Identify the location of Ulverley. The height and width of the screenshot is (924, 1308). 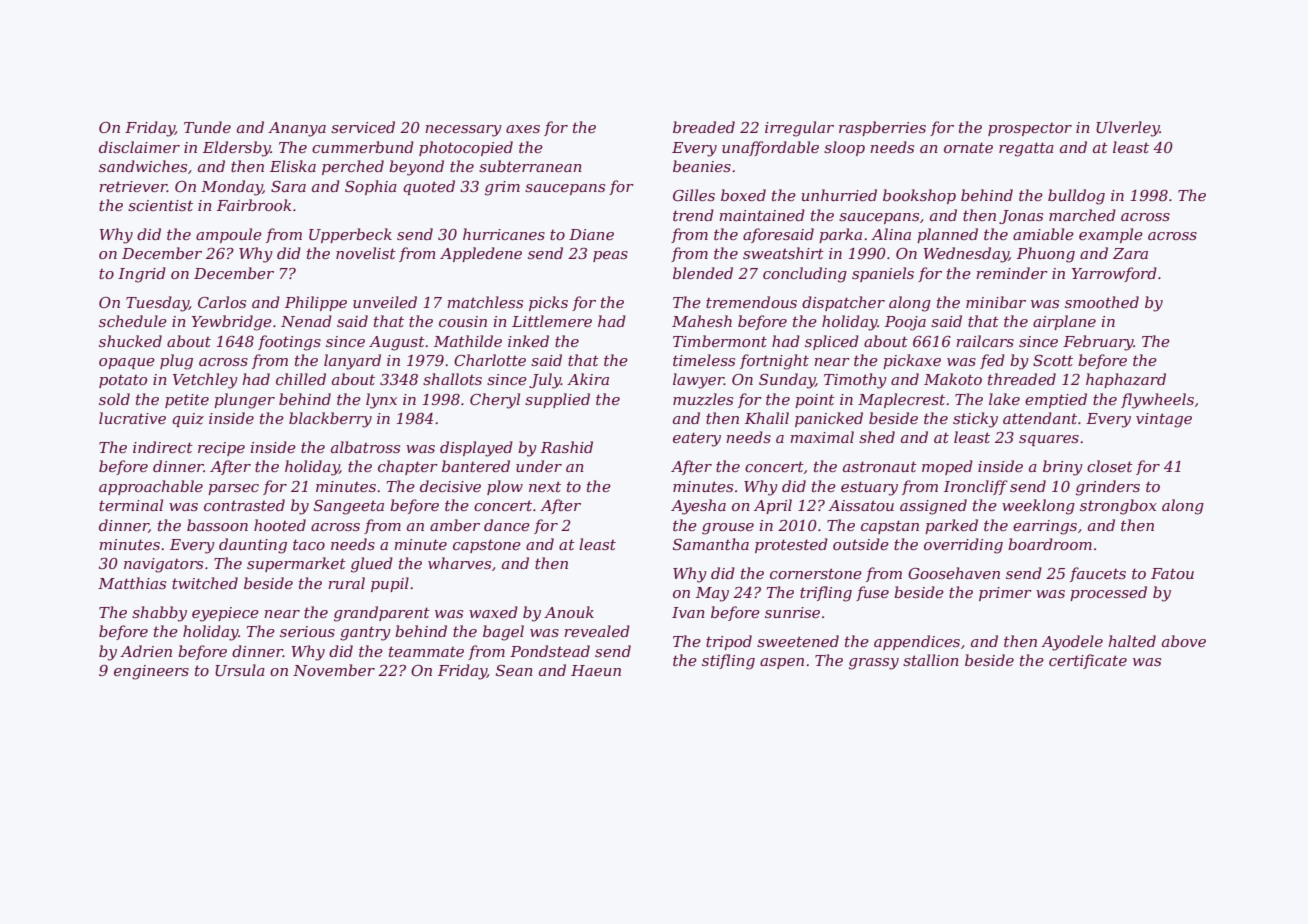
(1128, 129).
